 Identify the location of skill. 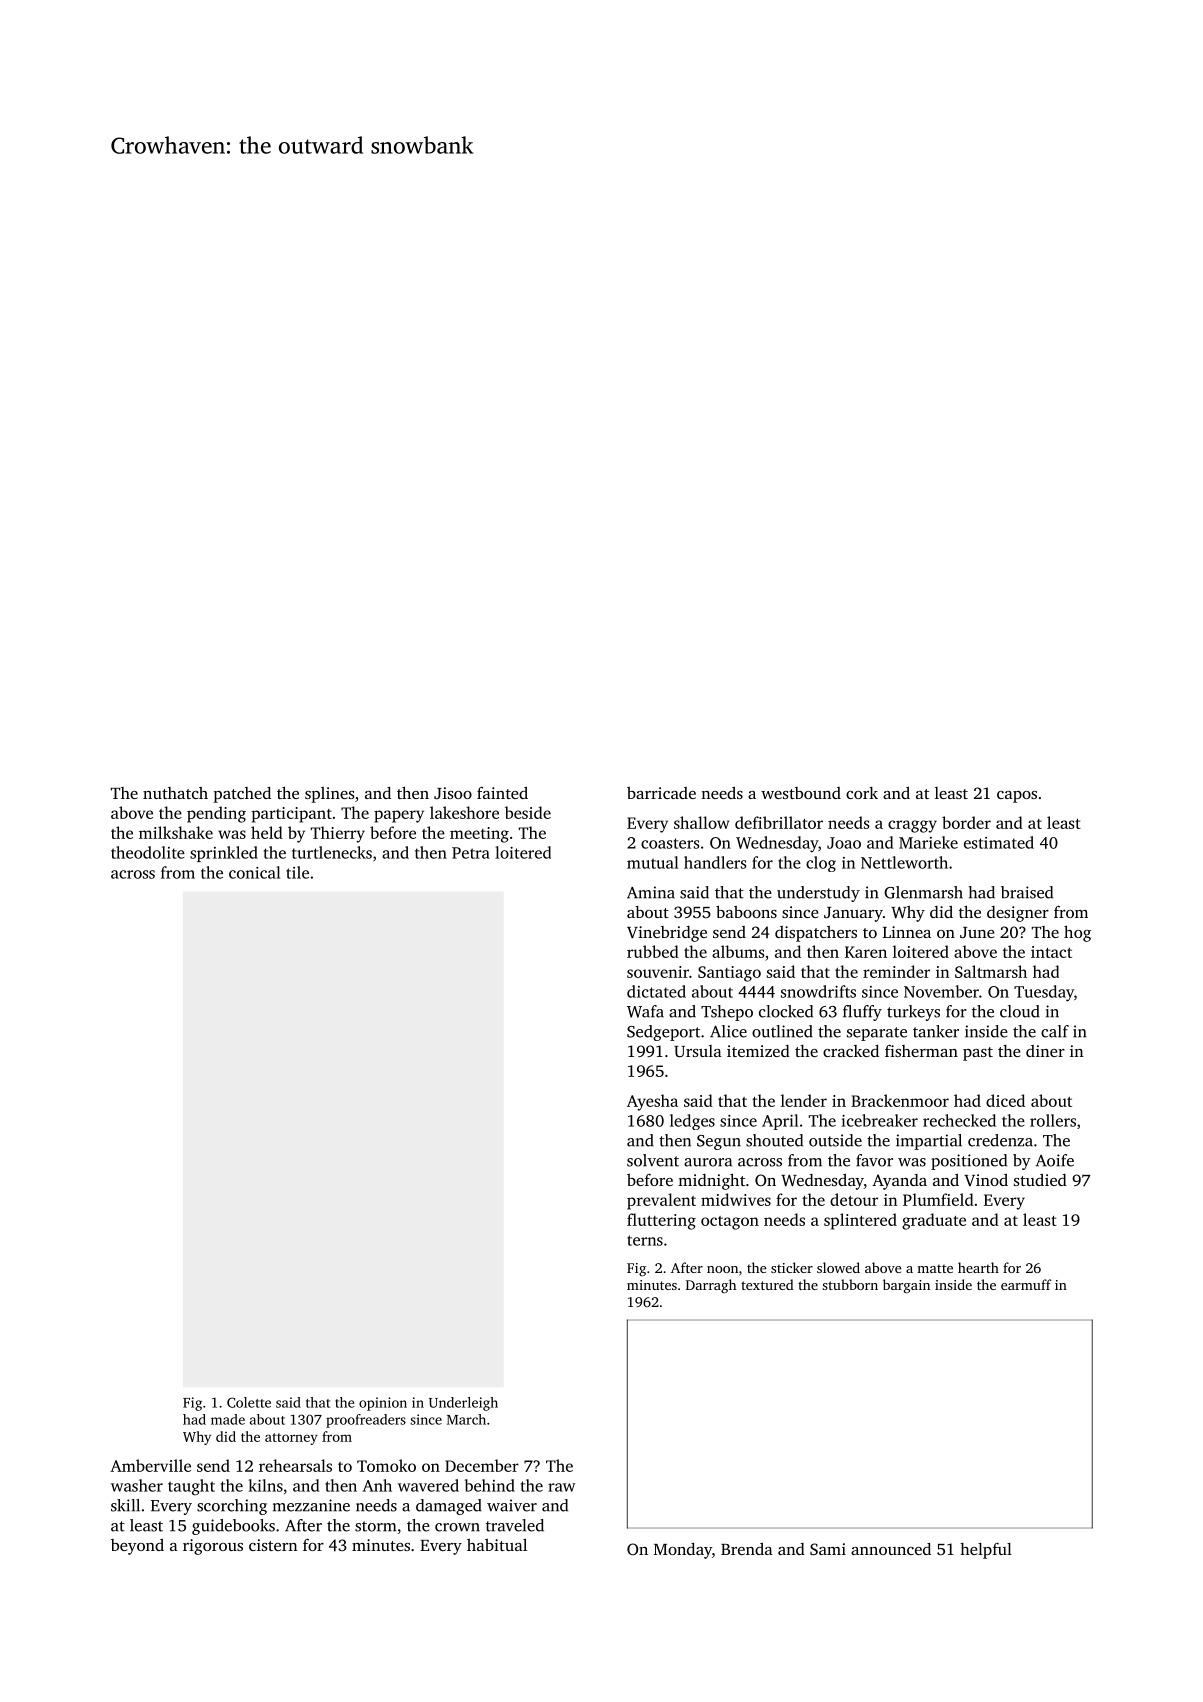
(125, 1505).
